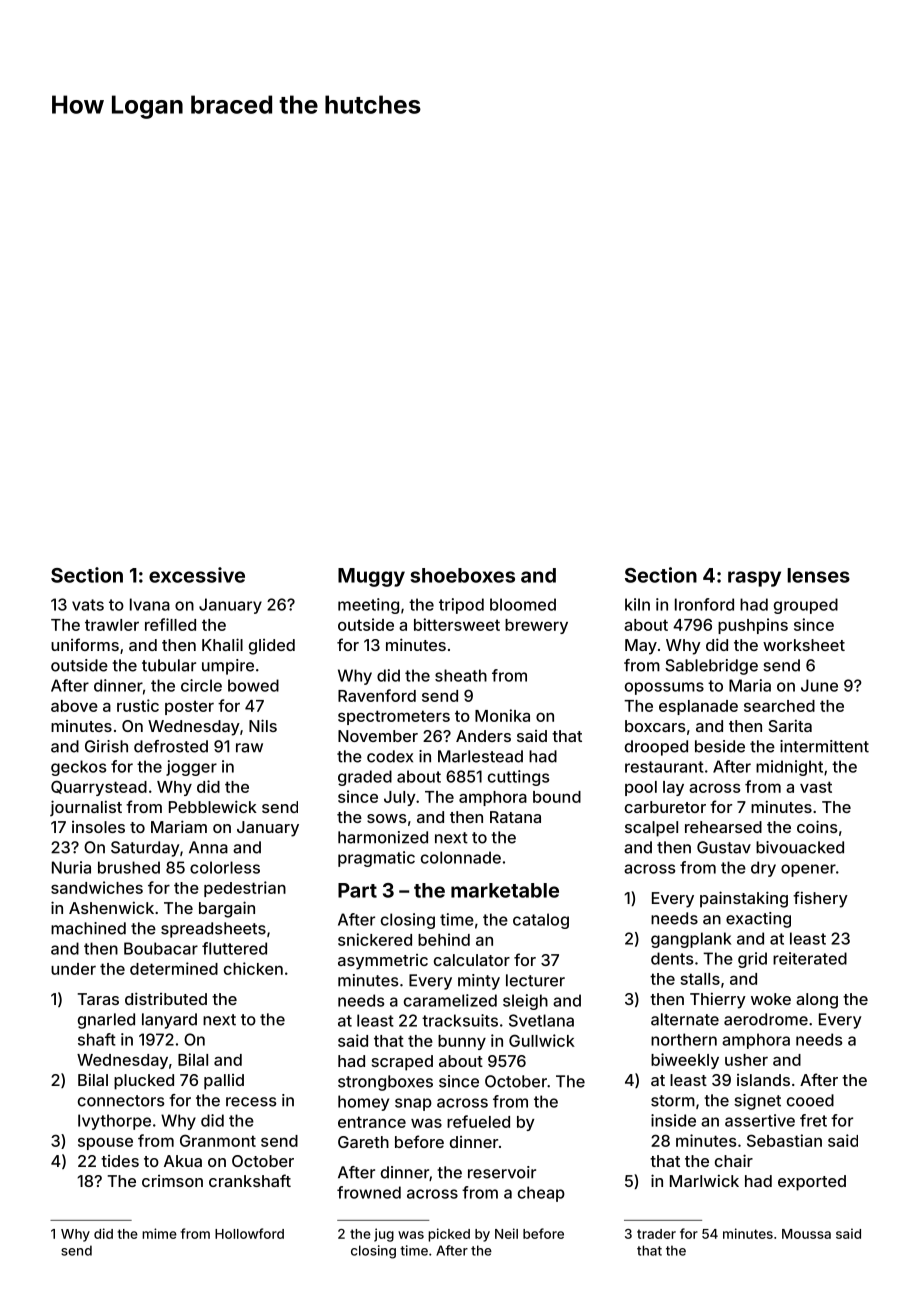 The image size is (924, 1308). I want to click on sandwiches, so click(97, 887).
